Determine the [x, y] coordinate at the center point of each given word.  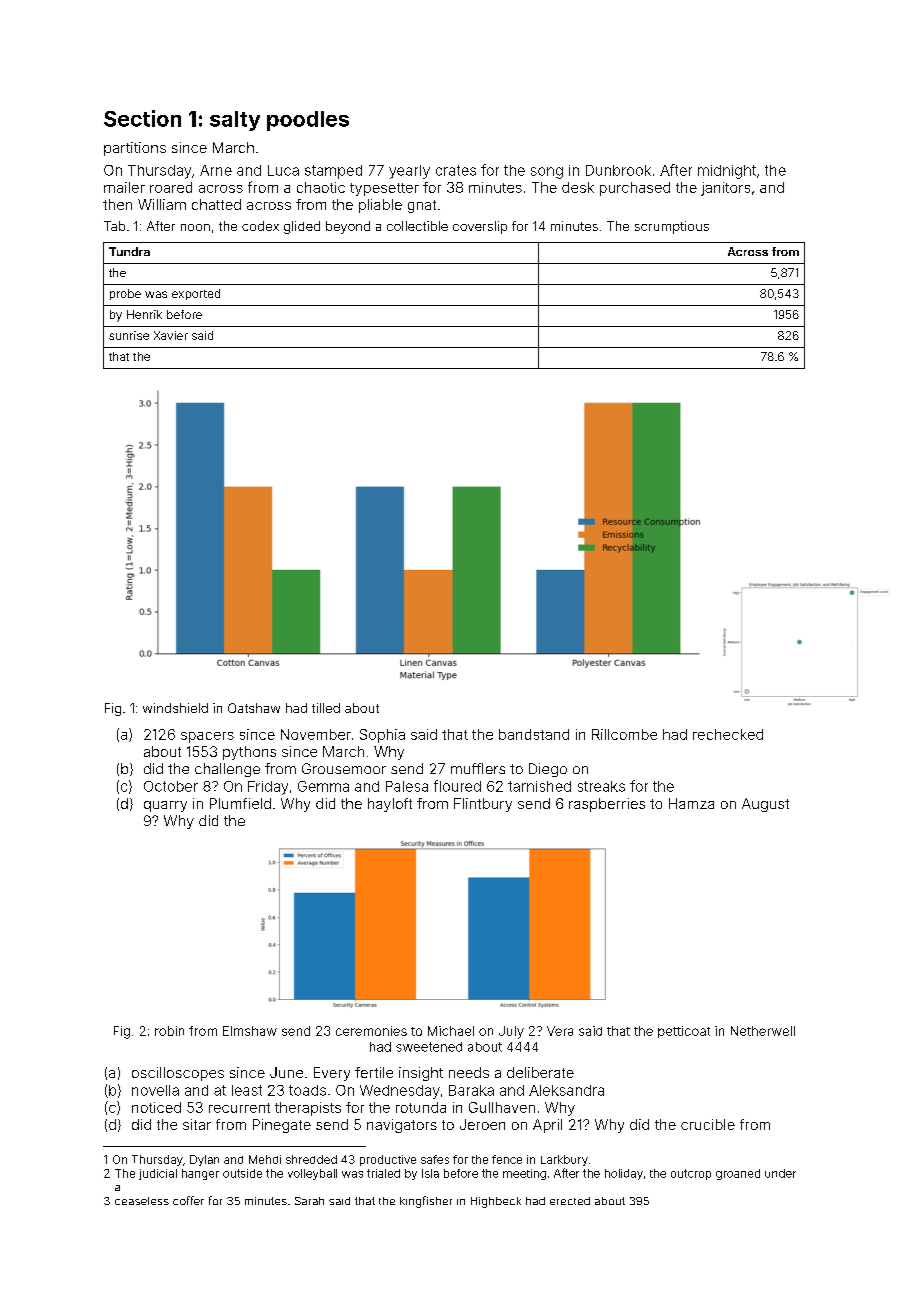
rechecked [728, 734]
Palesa [407, 786]
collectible [417, 226]
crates [456, 170]
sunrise [129, 335]
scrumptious [672, 227]
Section [142, 118]
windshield [175, 708]
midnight [727, 172]
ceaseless [142, 1201]
